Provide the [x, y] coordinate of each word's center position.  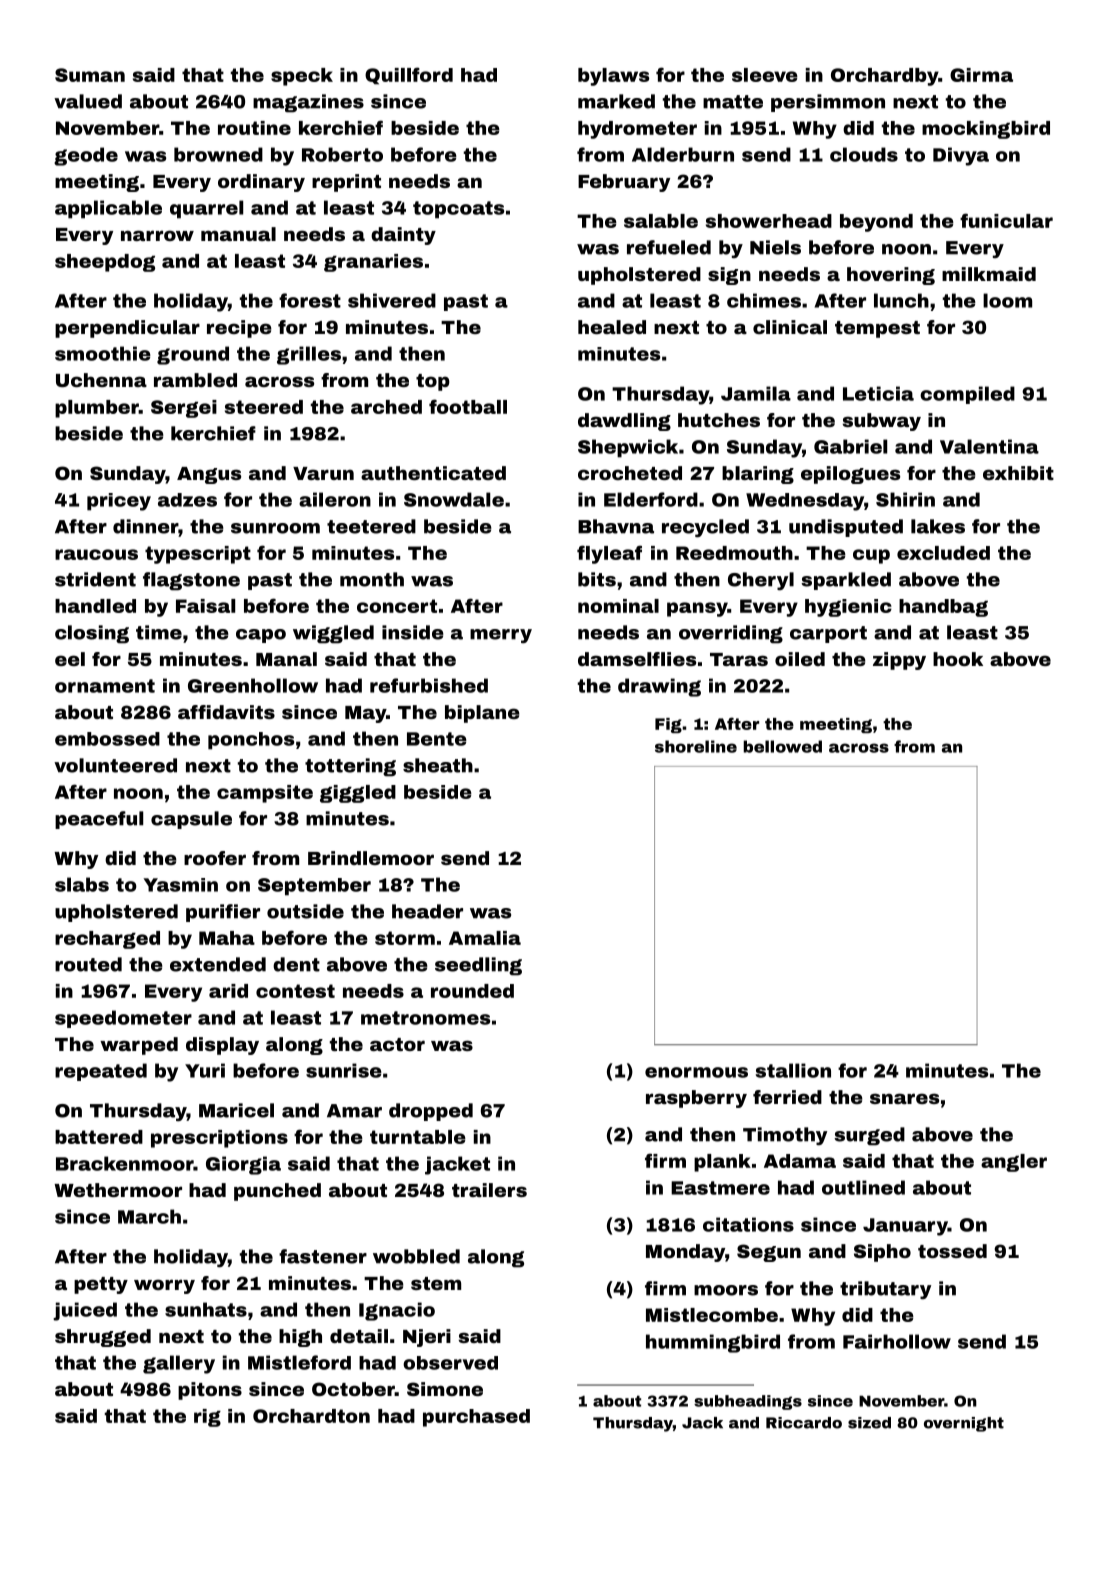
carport [828, 634]
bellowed [782, 746]
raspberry [696, 1099]
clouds [864, 154]
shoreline [696, 746]
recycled [705, 528]
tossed [952, 1251]
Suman [90, 75]
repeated [101, 1072]
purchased [476, 1418]
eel [70, 659]
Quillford [409, 76]
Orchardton [311, 1416]
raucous [96, 554]
